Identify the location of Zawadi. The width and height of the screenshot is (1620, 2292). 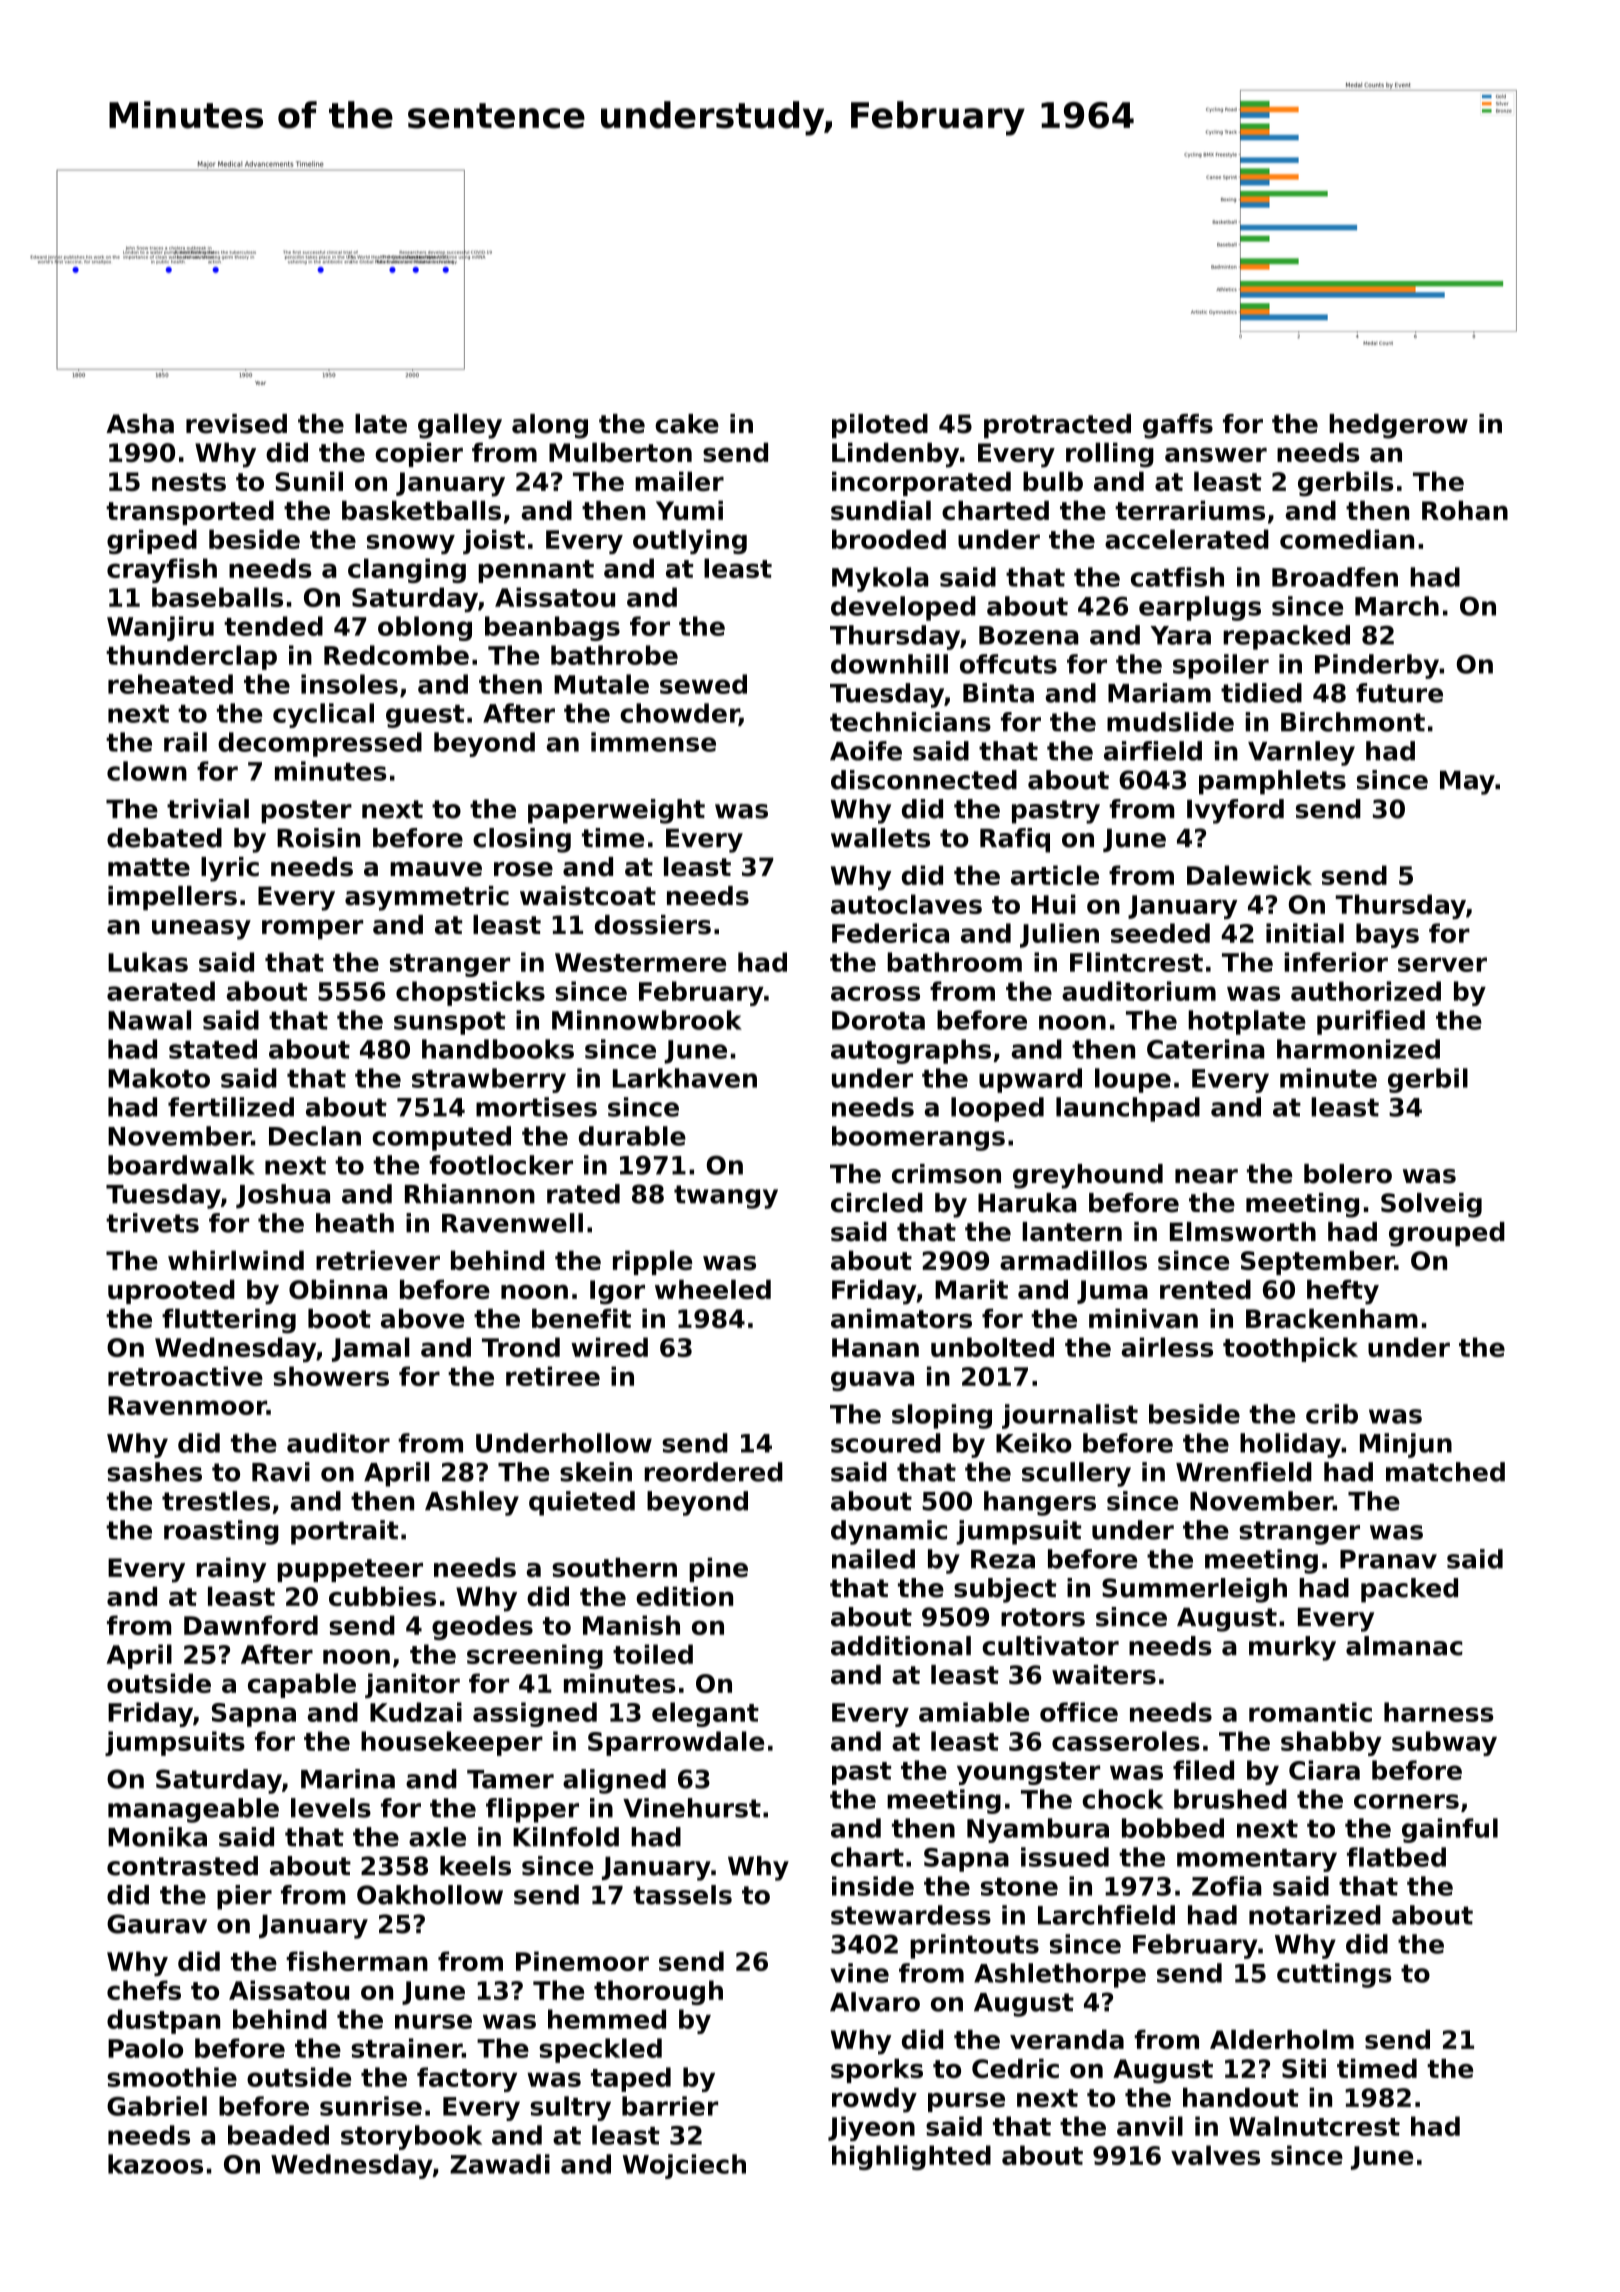
(500, 2164).
